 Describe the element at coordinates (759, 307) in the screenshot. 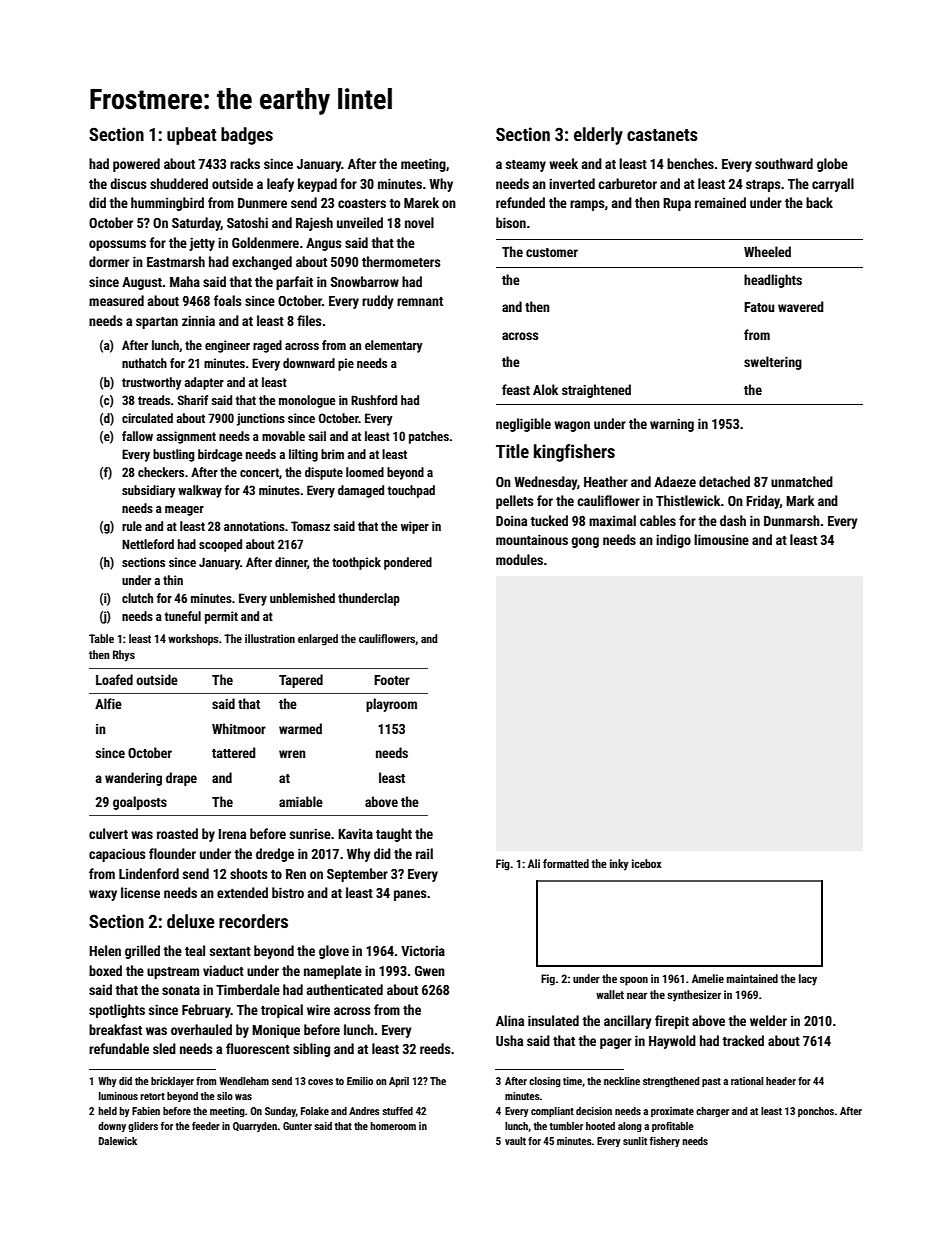

I see `Fatou` at that location.
